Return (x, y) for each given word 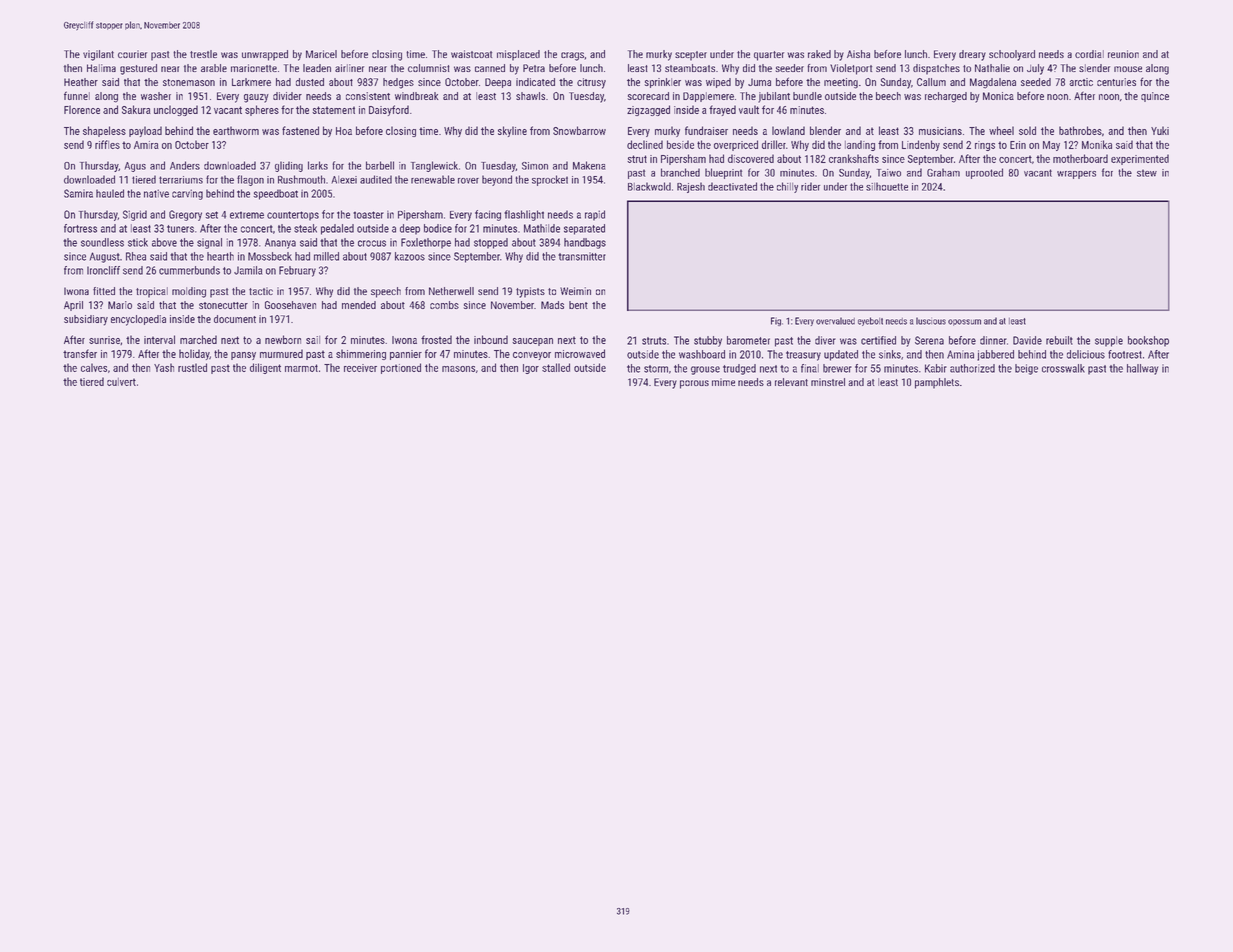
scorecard (648, 96)
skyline (512, 131)
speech (386, 292)
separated (584, 229)
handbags (585, 243)
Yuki (1160, 130)
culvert (121, 382)
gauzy (256, 98)
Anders (185, 165)
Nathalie (992, 68)
